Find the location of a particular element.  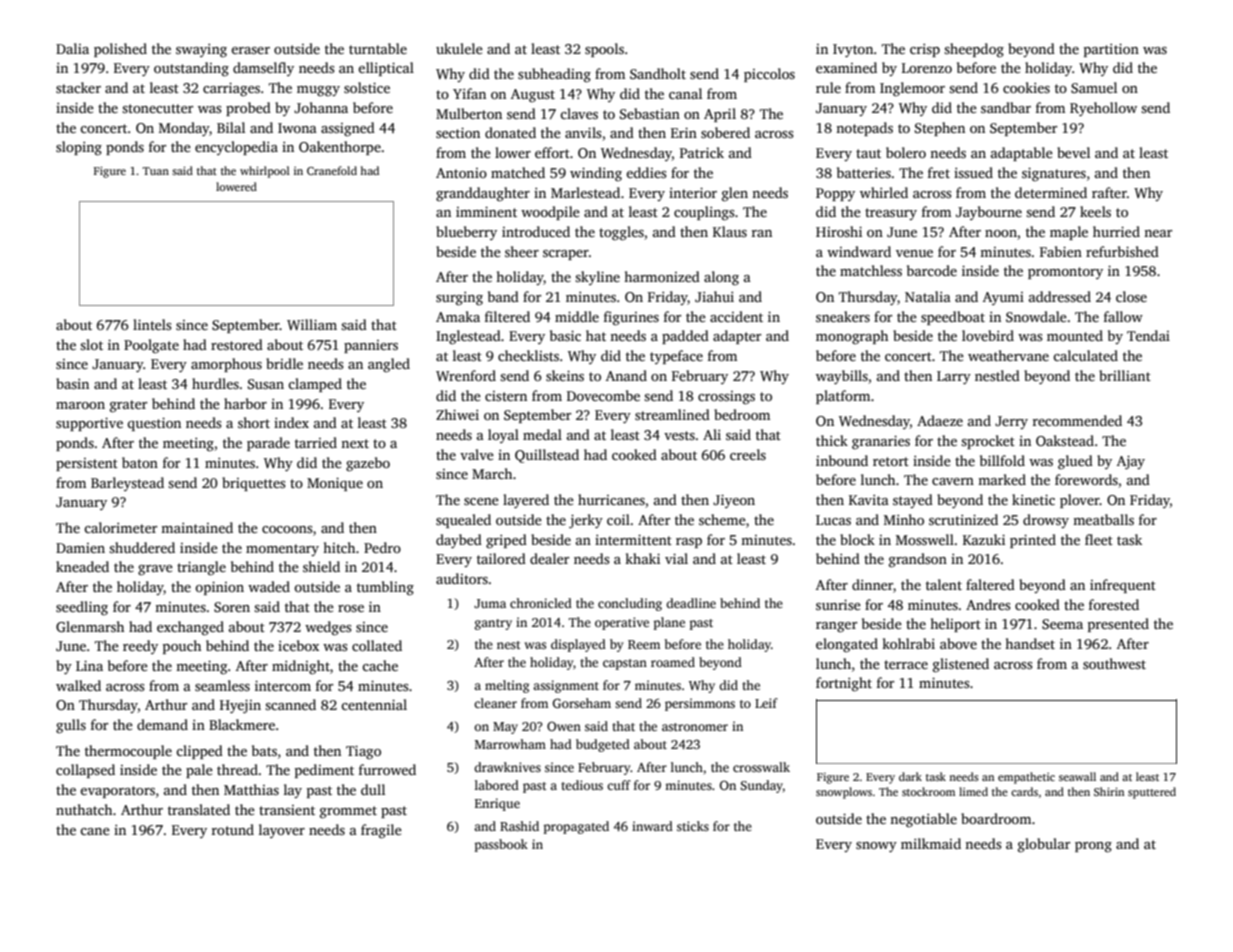

Shirin is located at coordinates (1109, 791).
